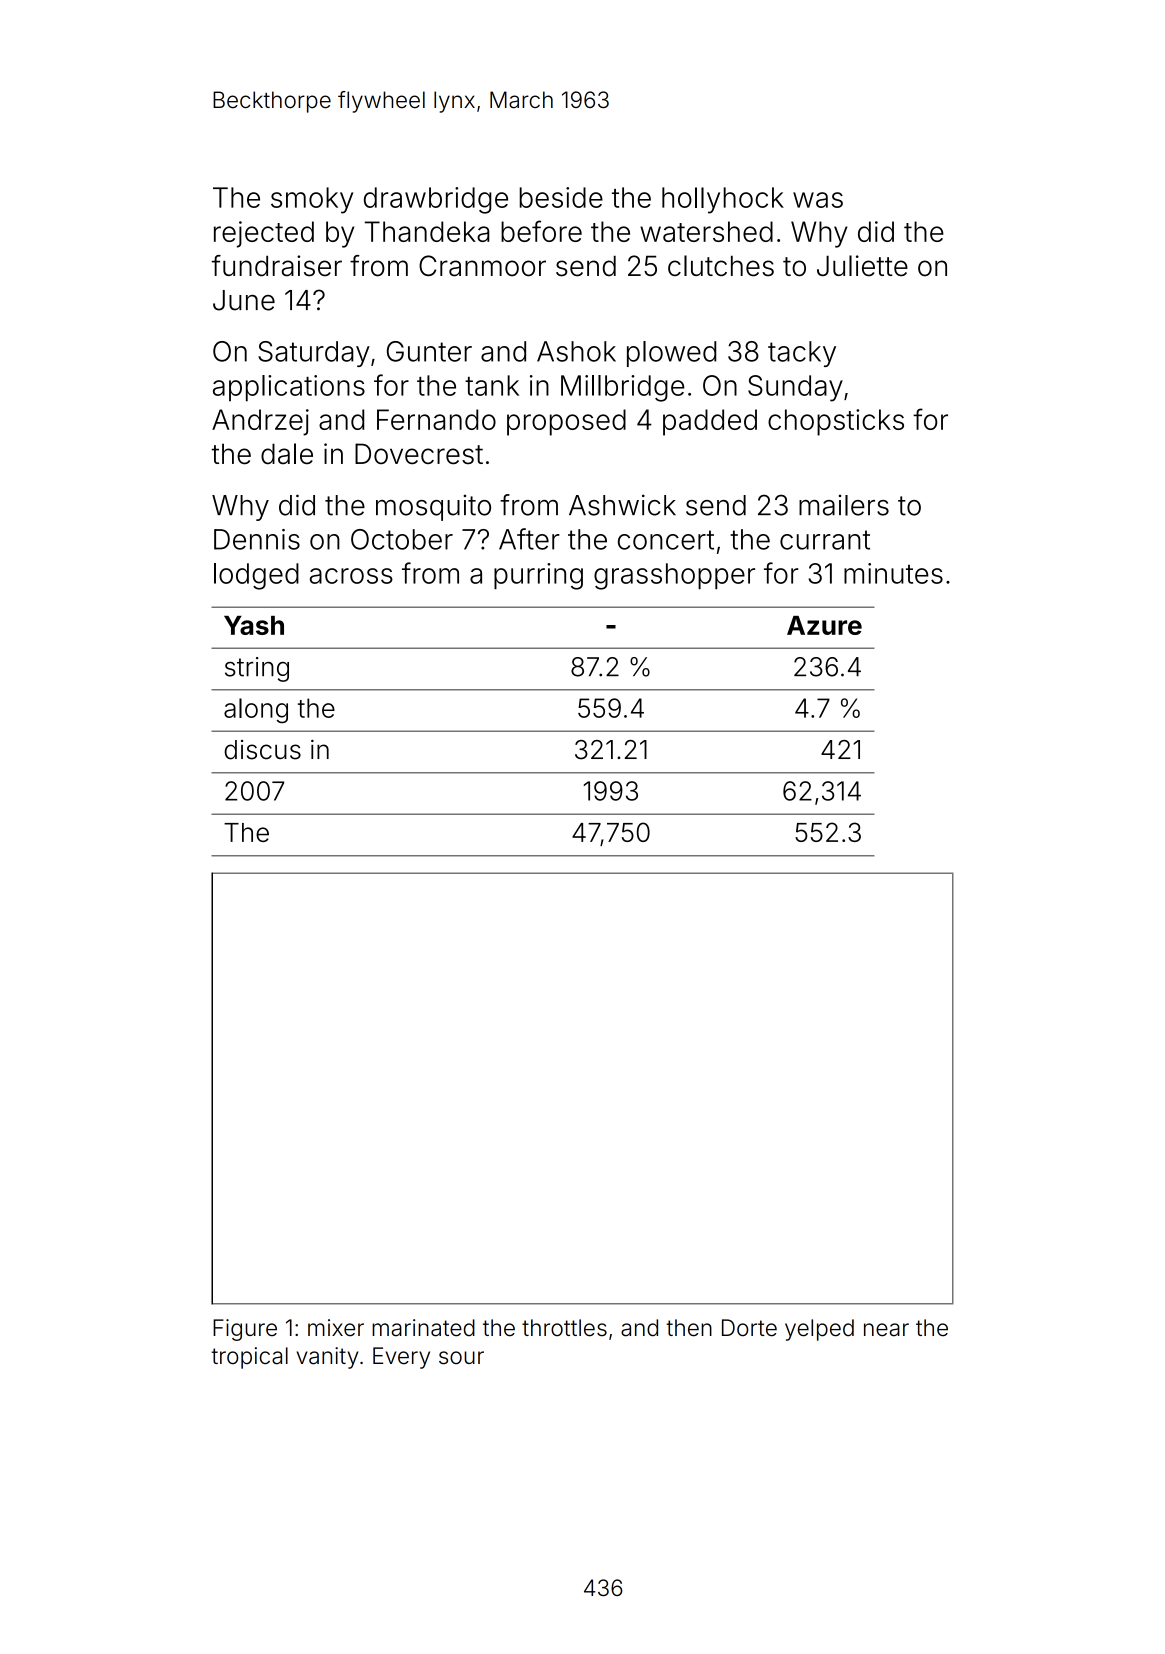  Describe the element at coordinates (249, 1358) in the document. I see `tropical` at that location.
